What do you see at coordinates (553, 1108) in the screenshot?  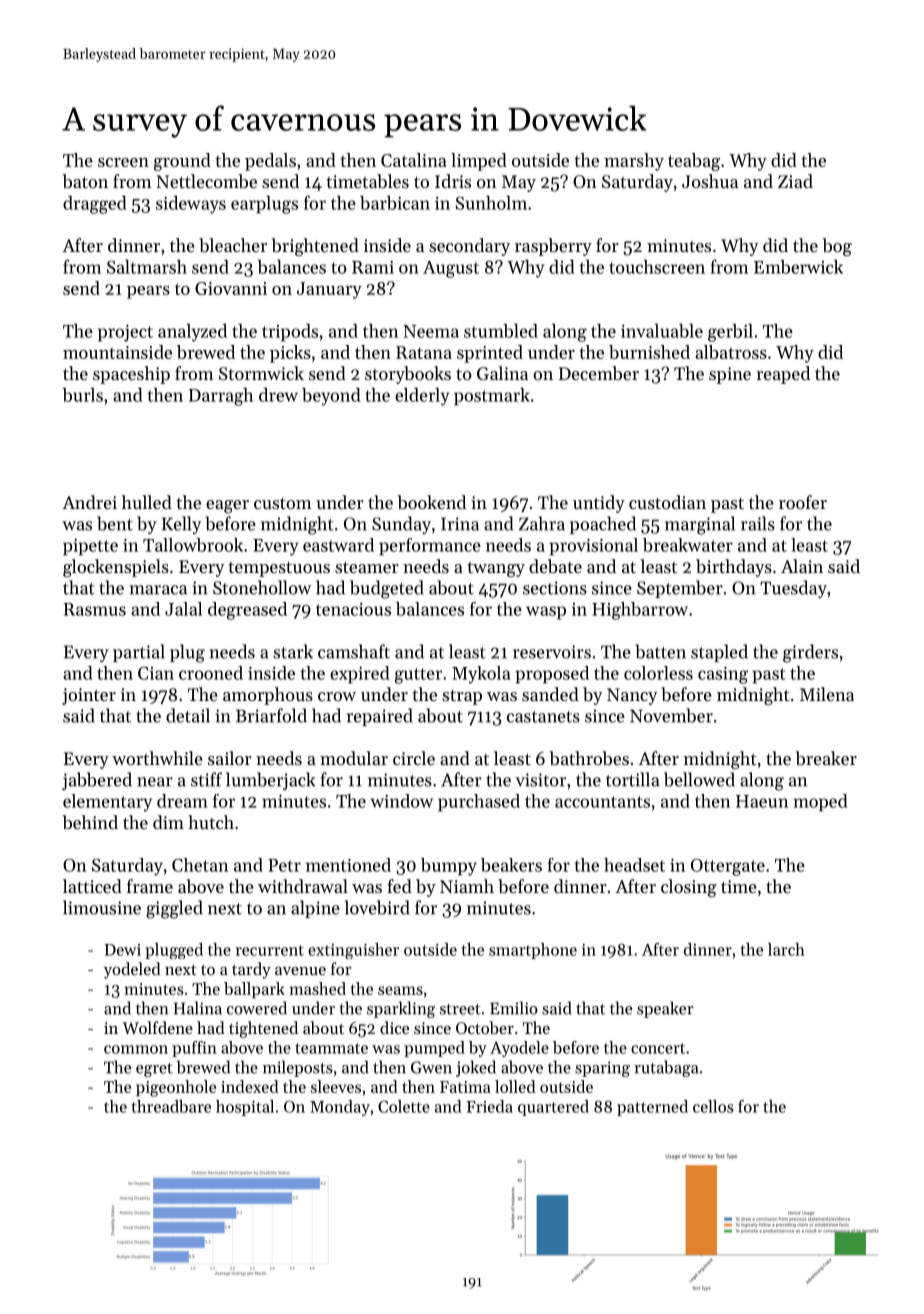 I see `quartered` at bounding box center [553, 1108].
